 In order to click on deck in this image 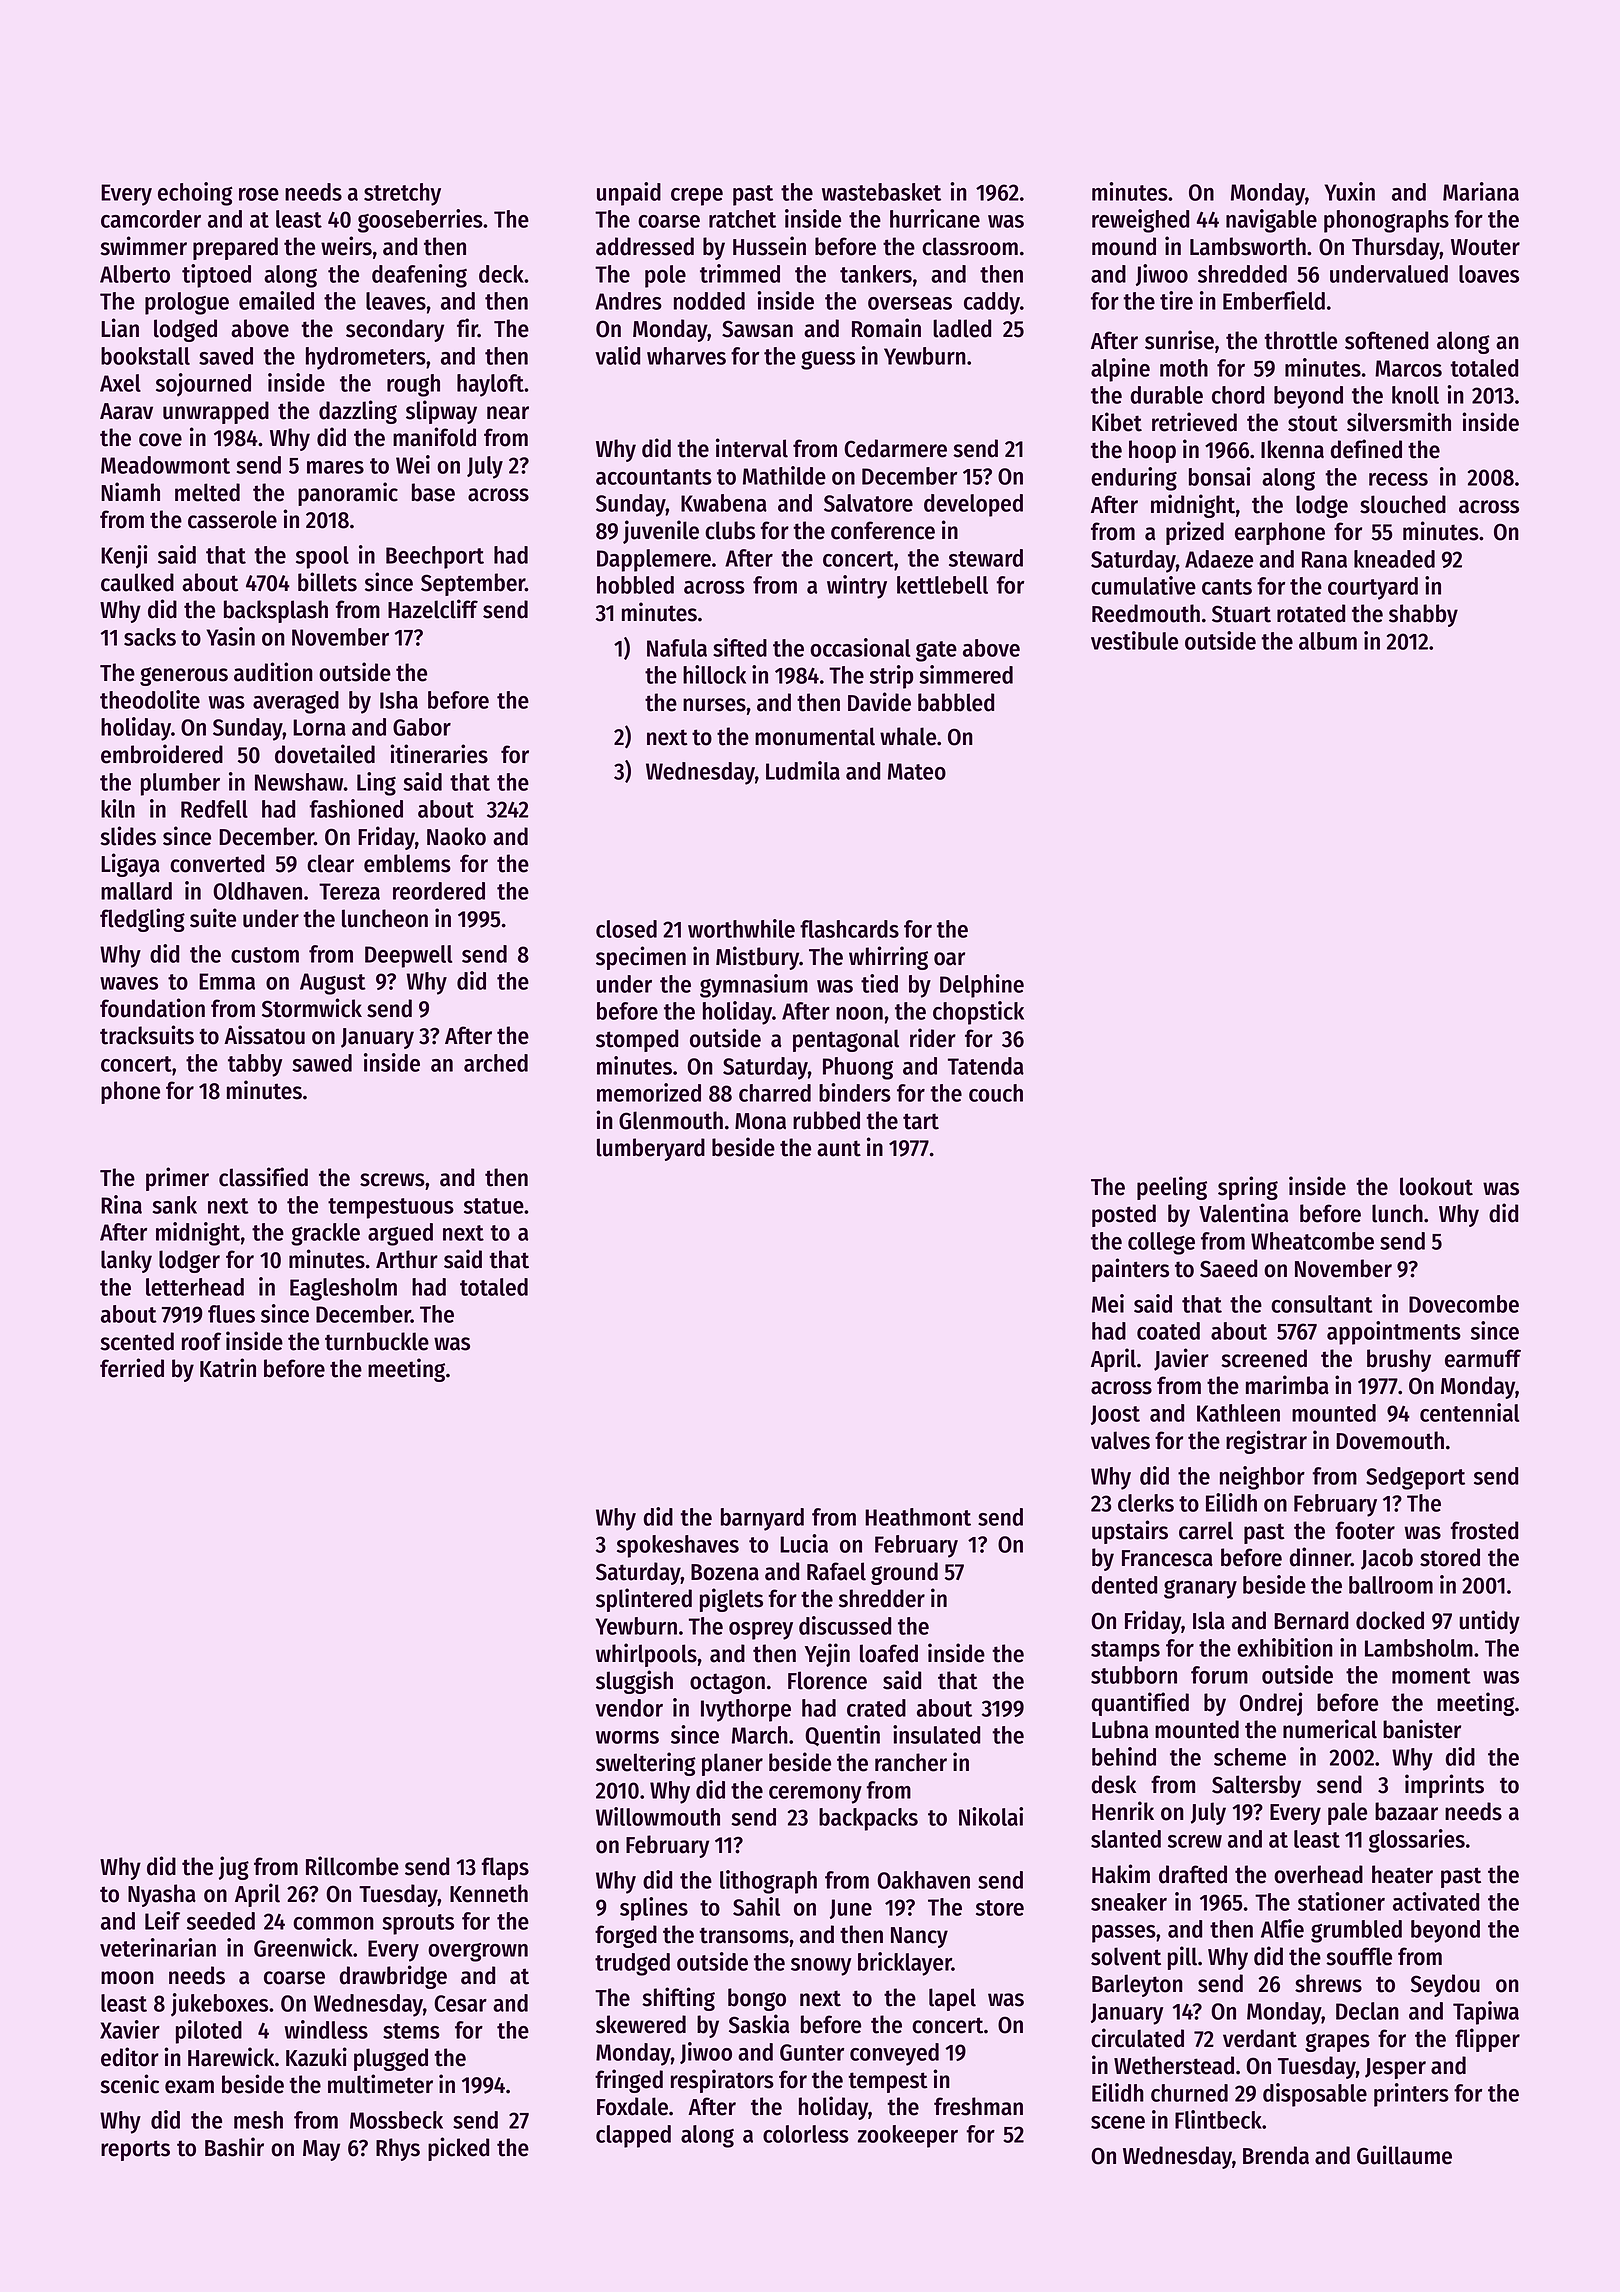, I will do `click(501, 274)`.
